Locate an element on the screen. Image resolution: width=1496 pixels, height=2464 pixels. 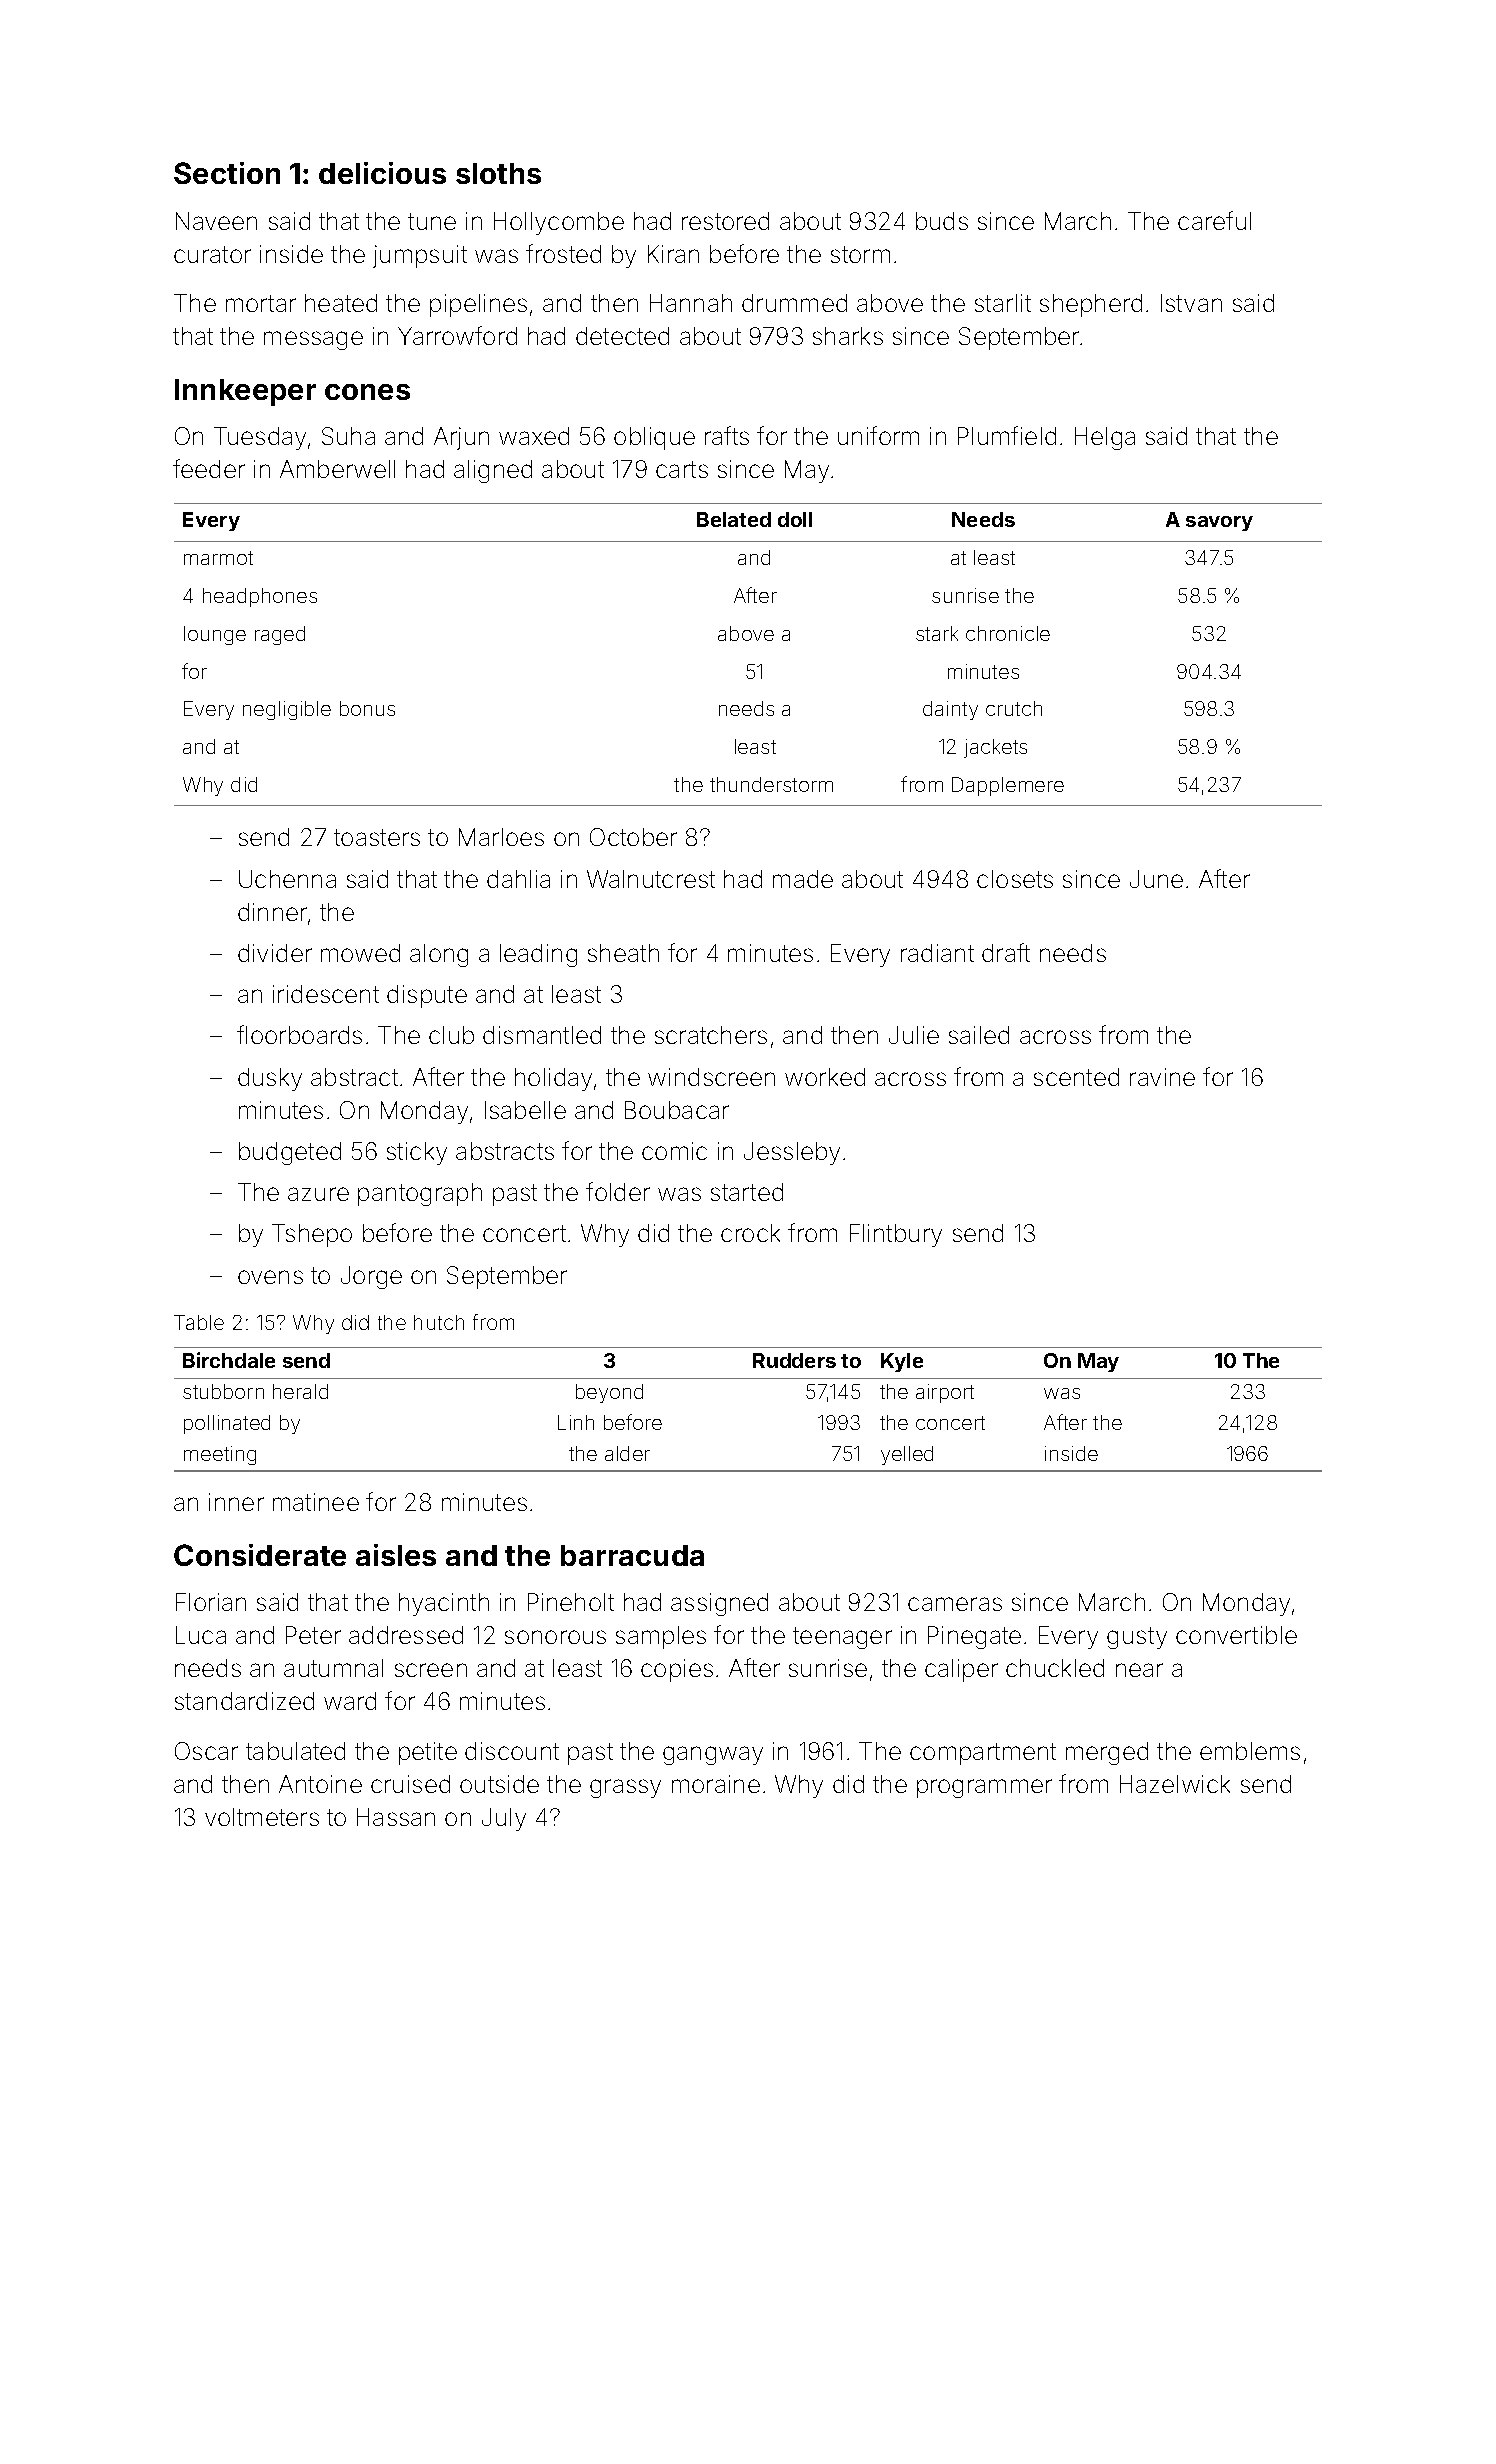
crock is located at coordinates (750, 1233).
